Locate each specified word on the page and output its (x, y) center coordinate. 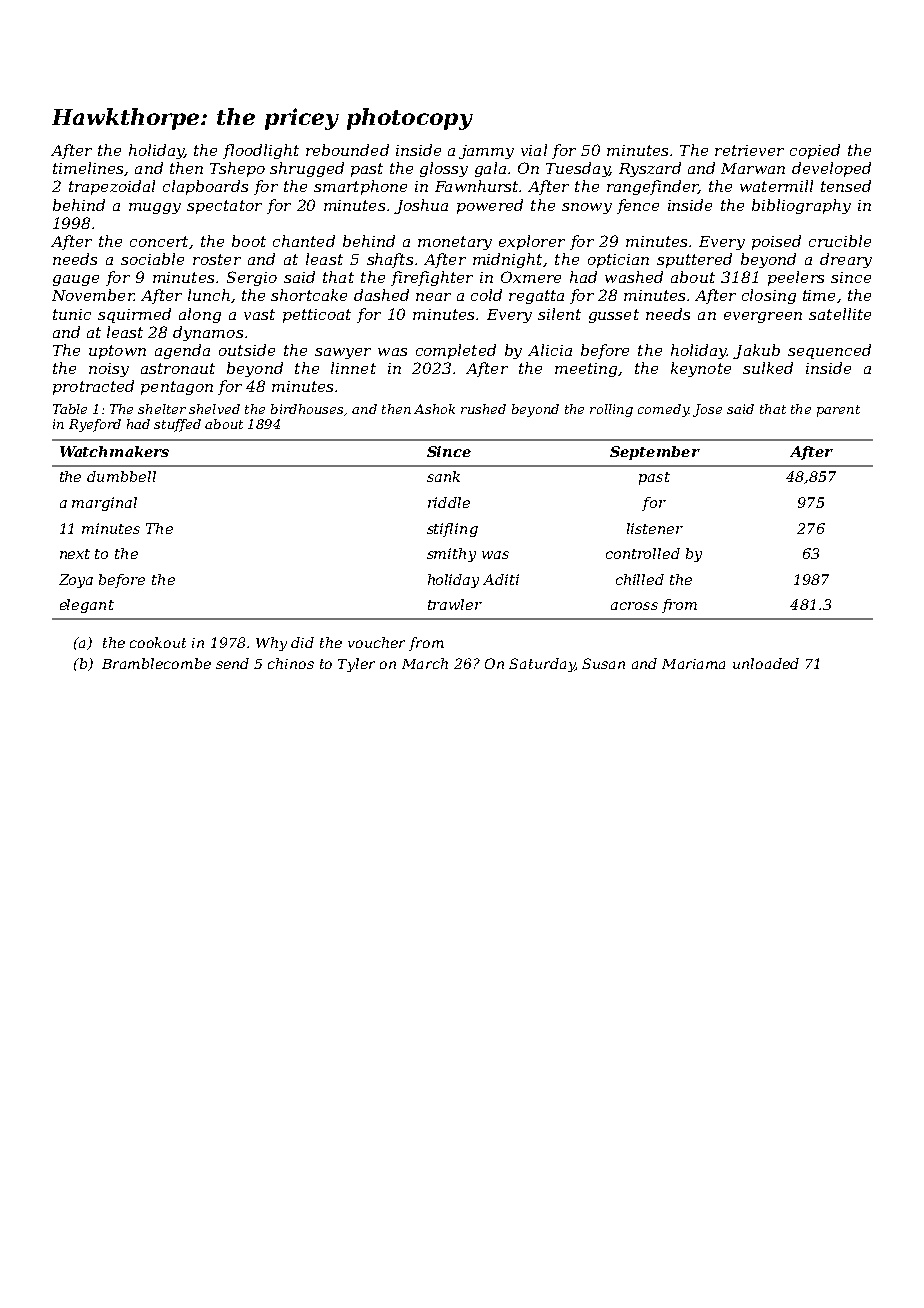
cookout (158, 642)
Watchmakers (114, 451)
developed (831, 169)
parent (838, 411)
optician (618, 261)
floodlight (261, 151)
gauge (76, 280)
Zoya (76, 581)
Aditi (501, 579)
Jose (707, 410)
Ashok (434, 409)
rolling (611, 410)
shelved (214, 409)
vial (534, 150)
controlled (643, 553)
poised (776, 242)
